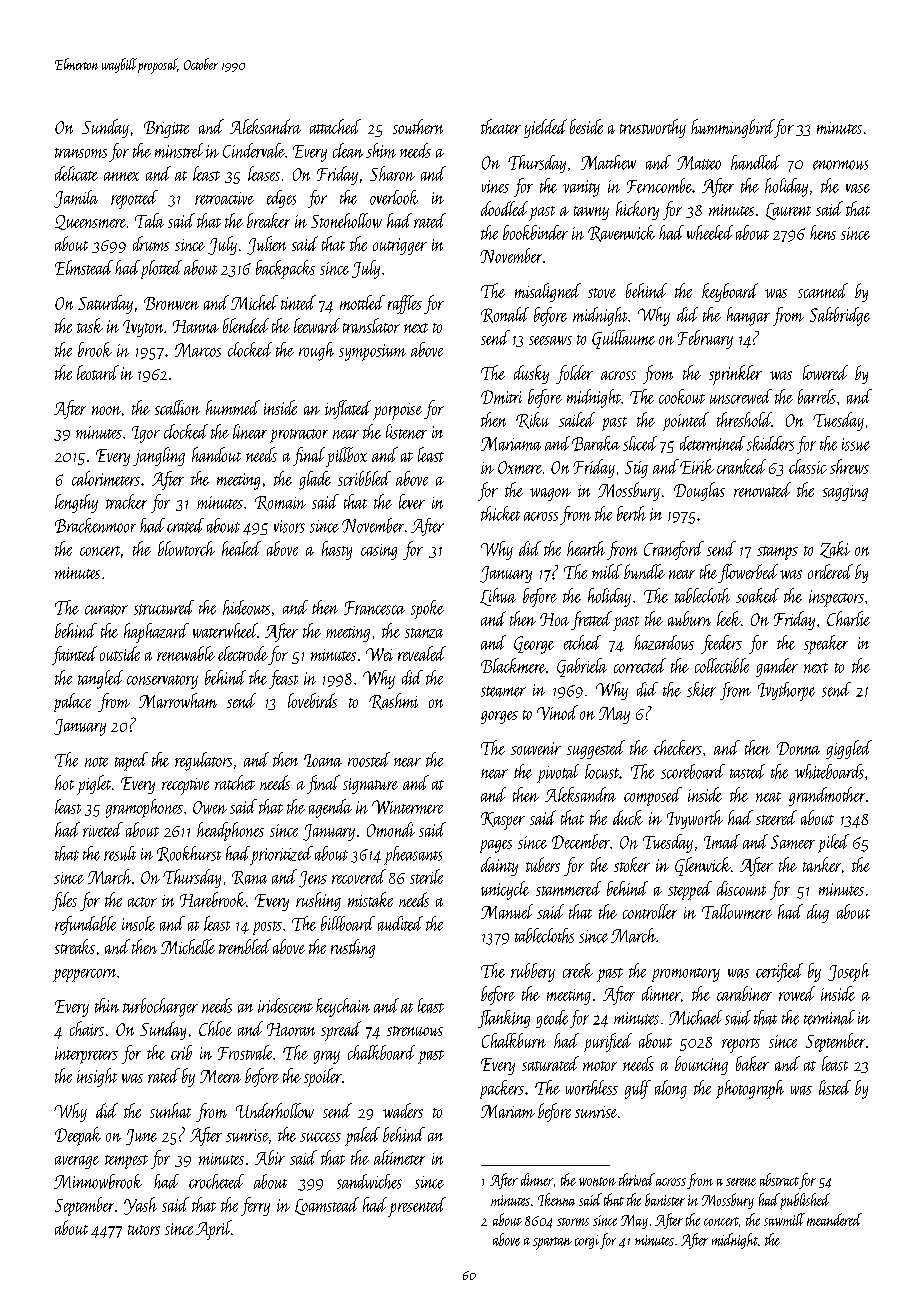 The width and height of the image is (924, 1314). I want to click on sawmill, so click(784, 1219).
